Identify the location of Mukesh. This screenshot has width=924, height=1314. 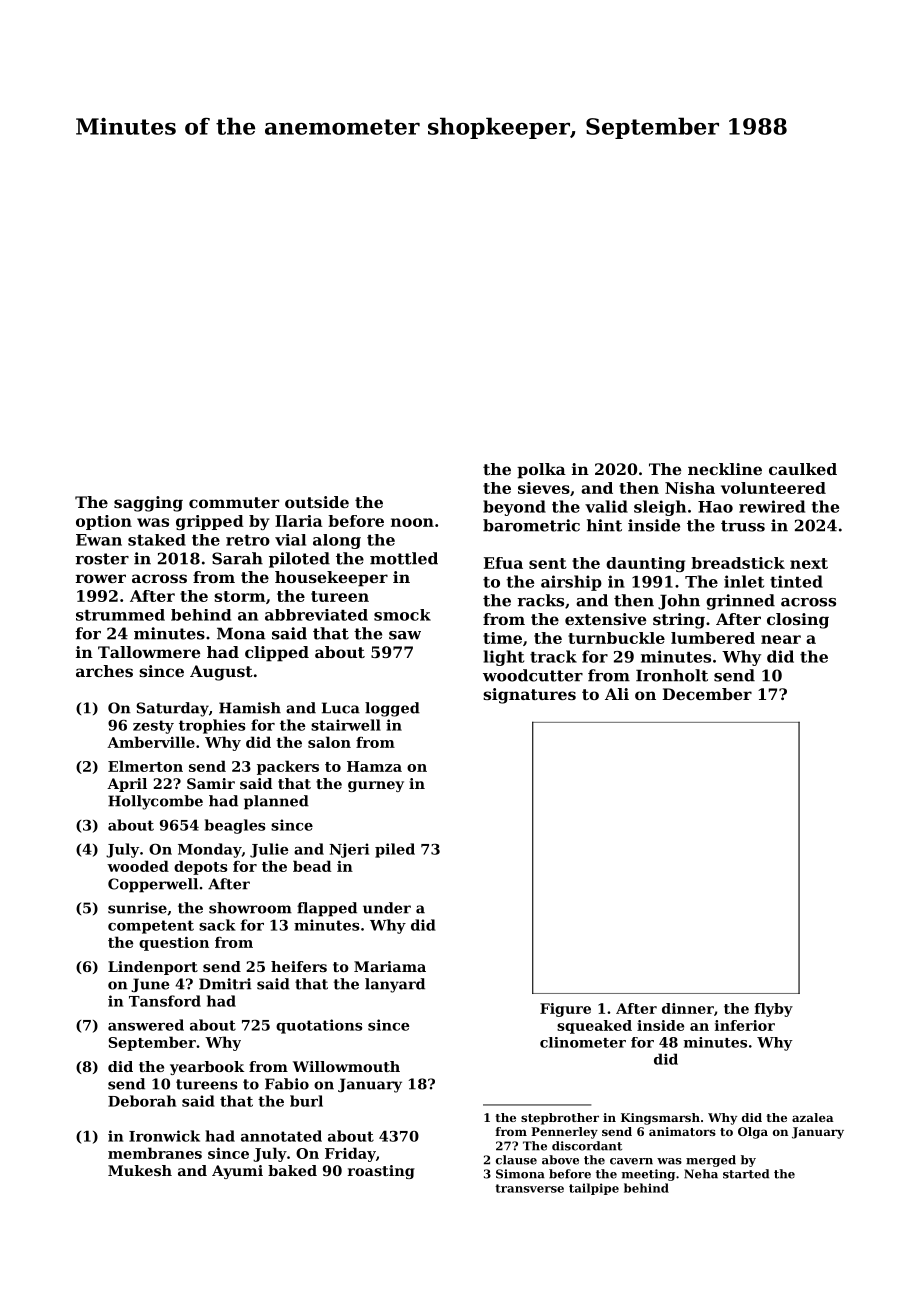
(140, 1170).
